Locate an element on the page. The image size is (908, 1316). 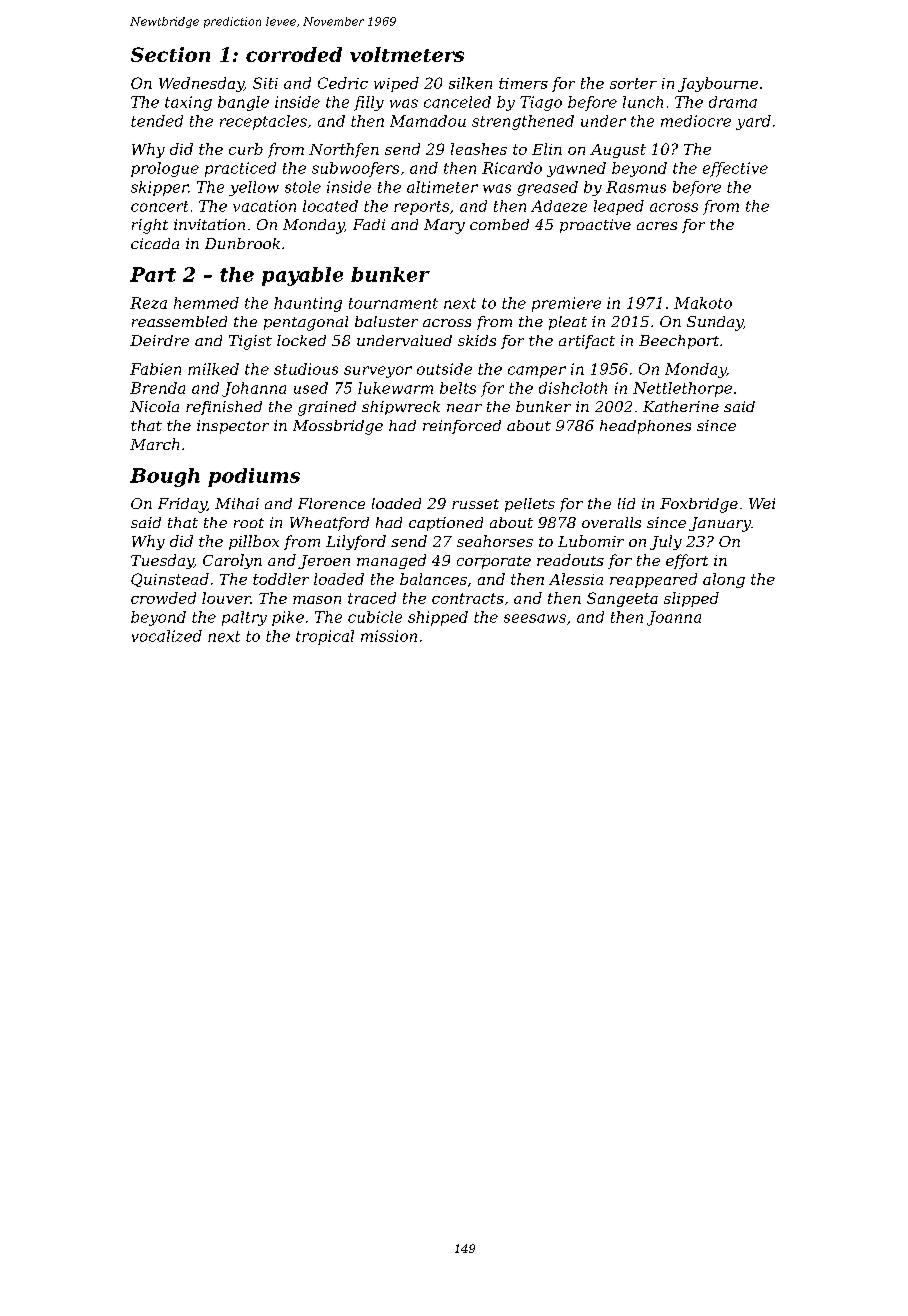
grained is located at coordinates (327, 408).
